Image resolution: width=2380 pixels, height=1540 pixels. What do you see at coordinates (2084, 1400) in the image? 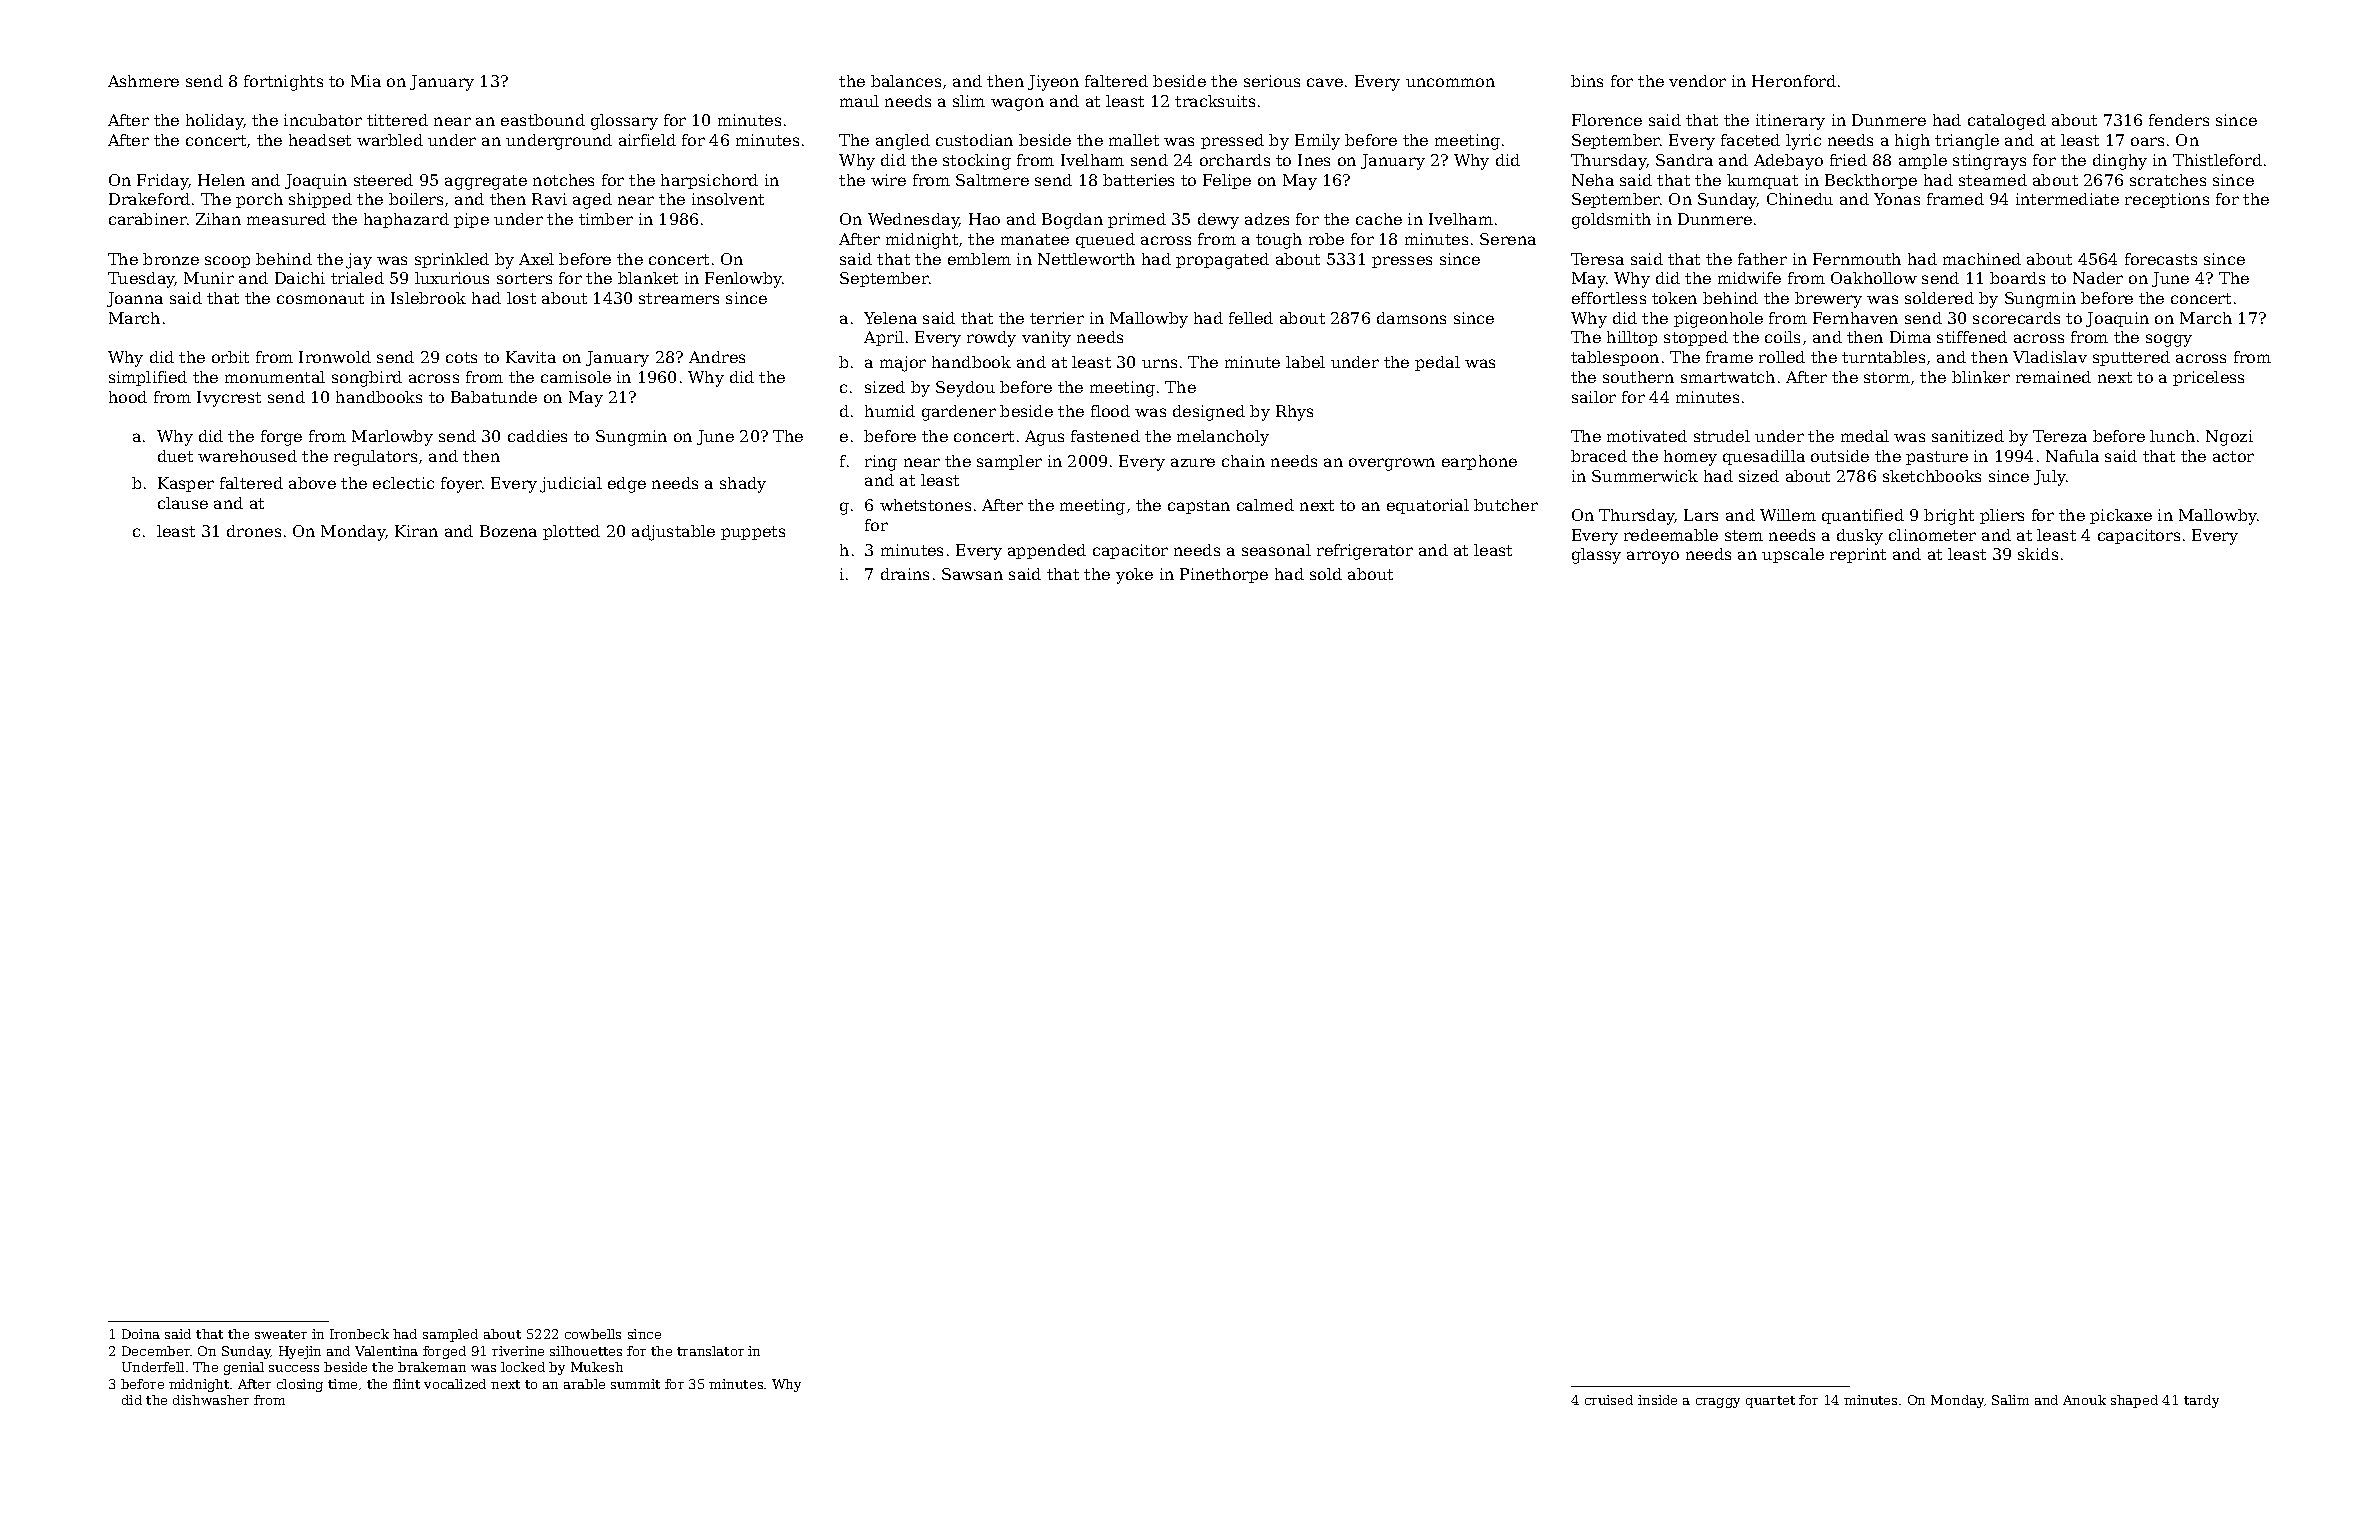
I see `Anouk` at bounding box center [2084, 1400].
